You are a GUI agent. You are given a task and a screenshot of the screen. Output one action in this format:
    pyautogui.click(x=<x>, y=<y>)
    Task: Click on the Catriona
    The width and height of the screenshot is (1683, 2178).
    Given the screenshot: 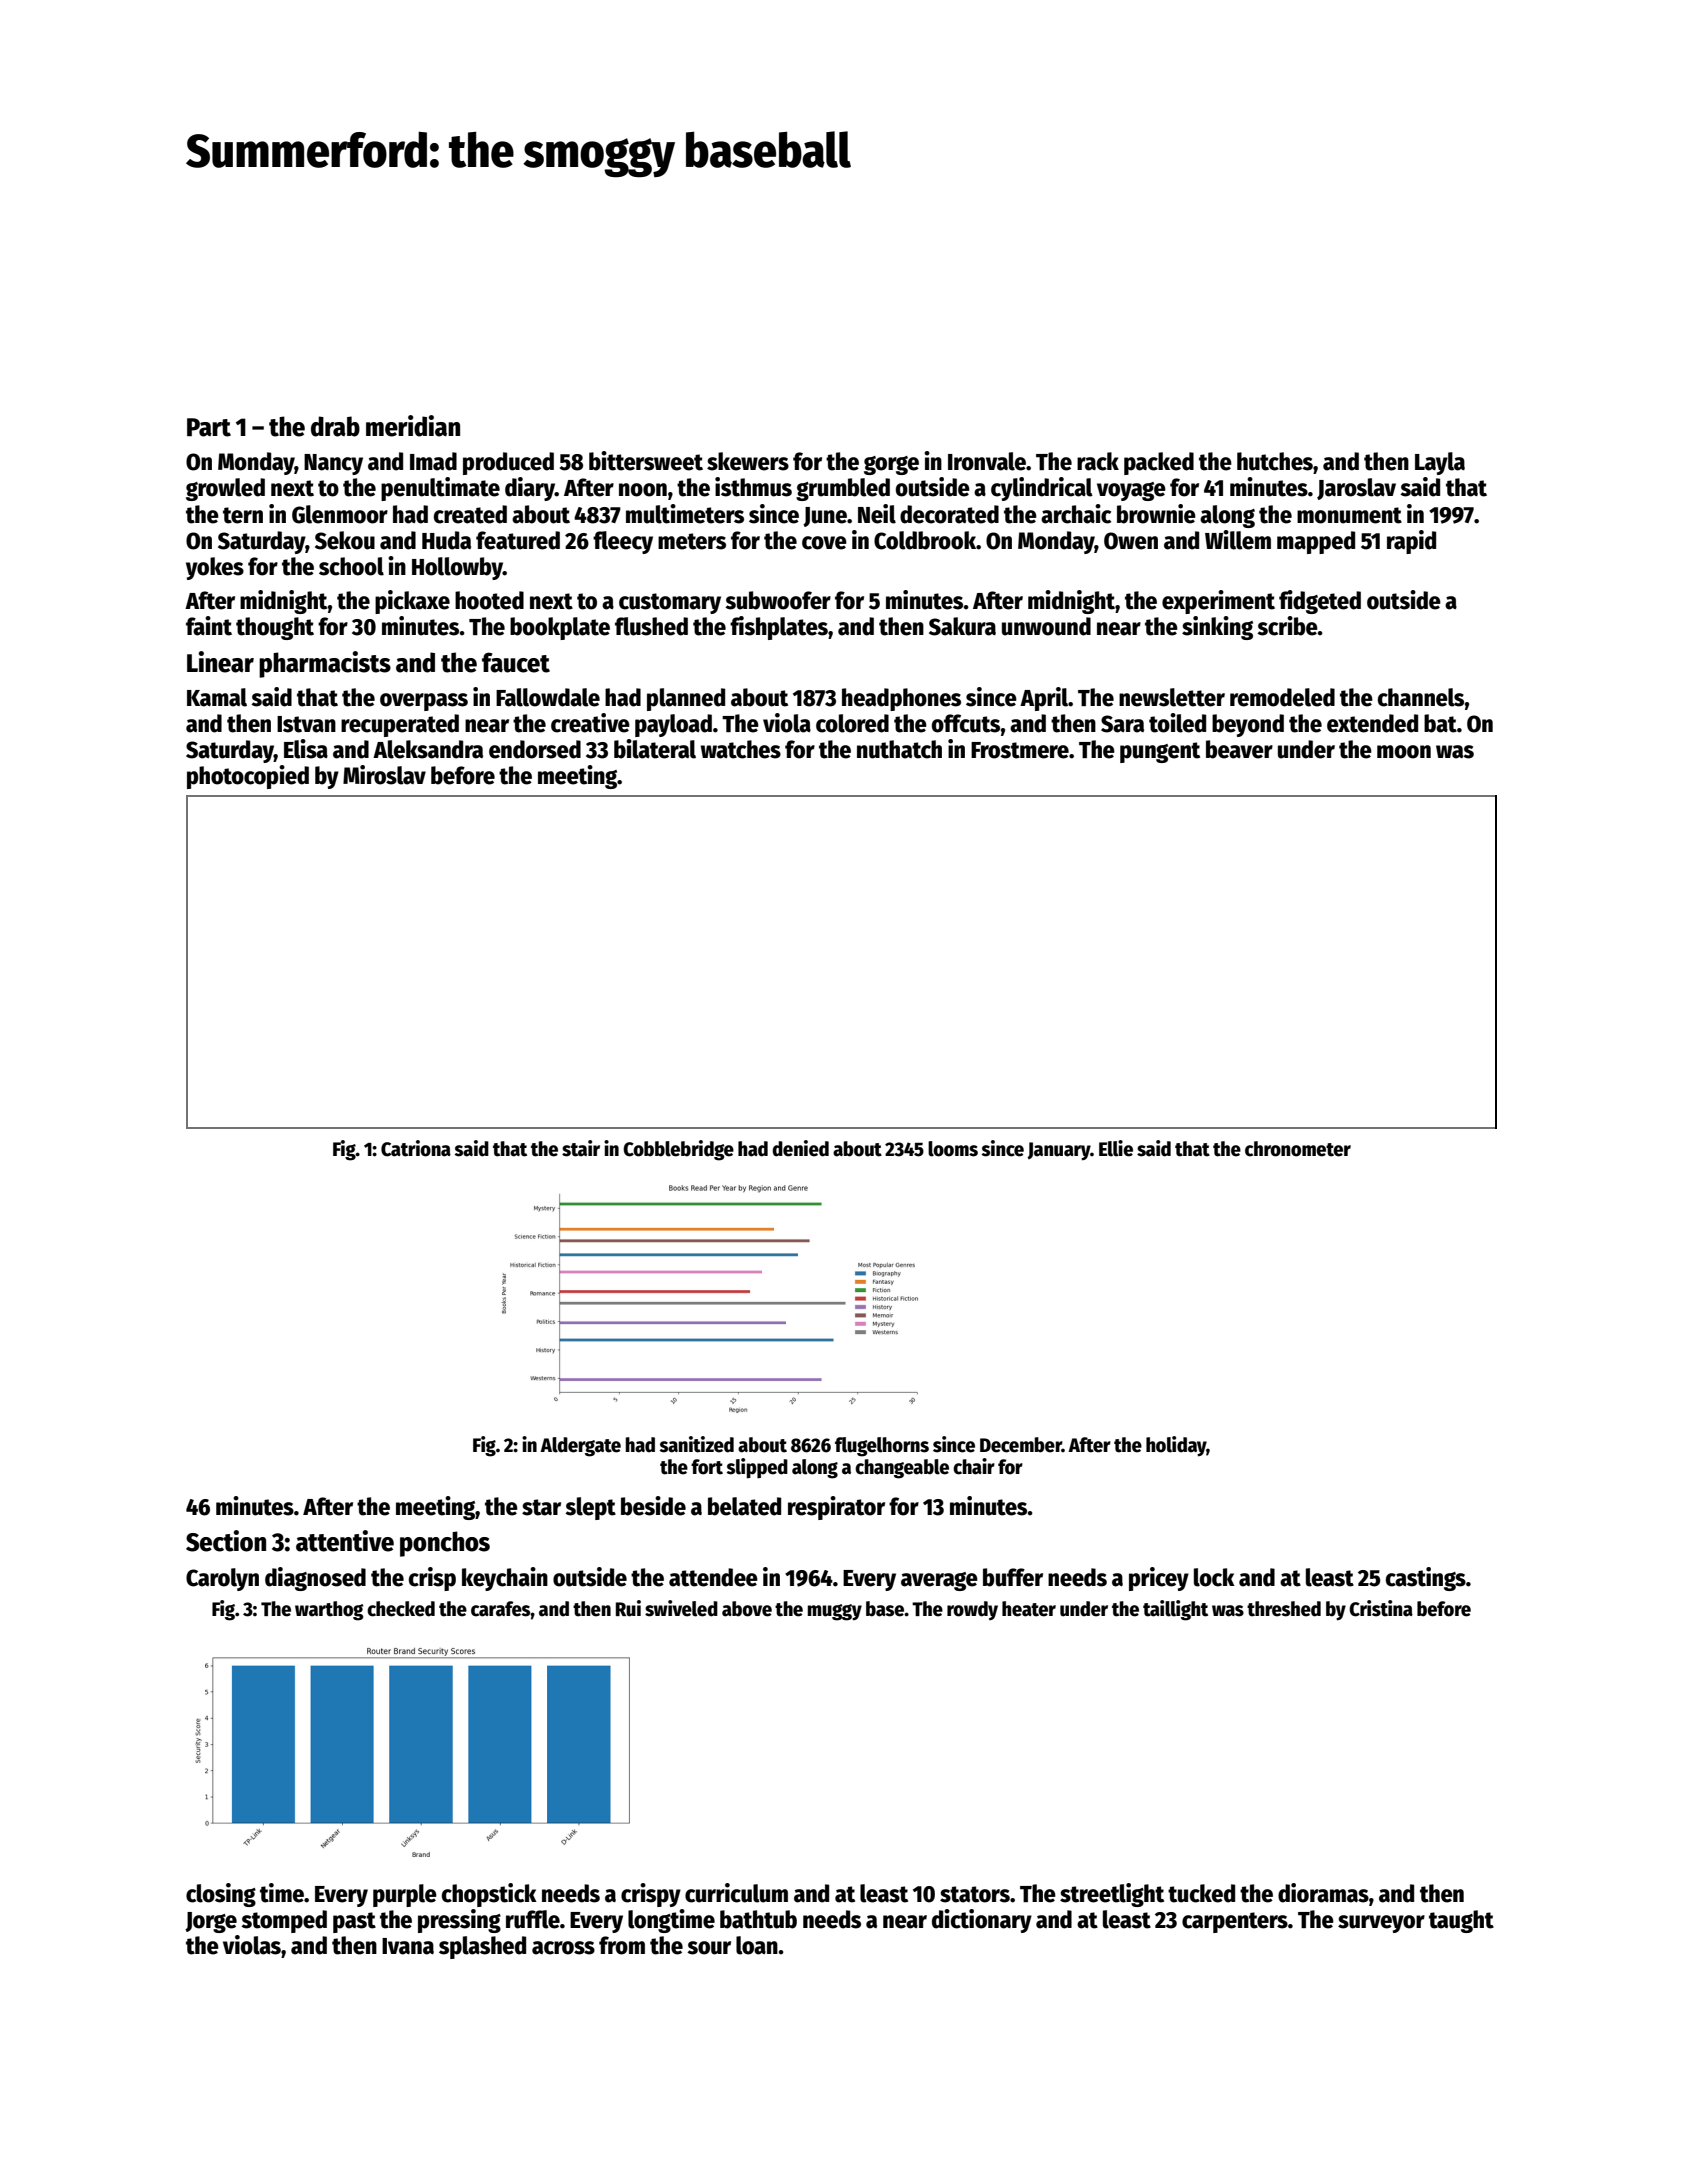 What is the action you would take?
    pyautogui.click(x=416, y=1148)
